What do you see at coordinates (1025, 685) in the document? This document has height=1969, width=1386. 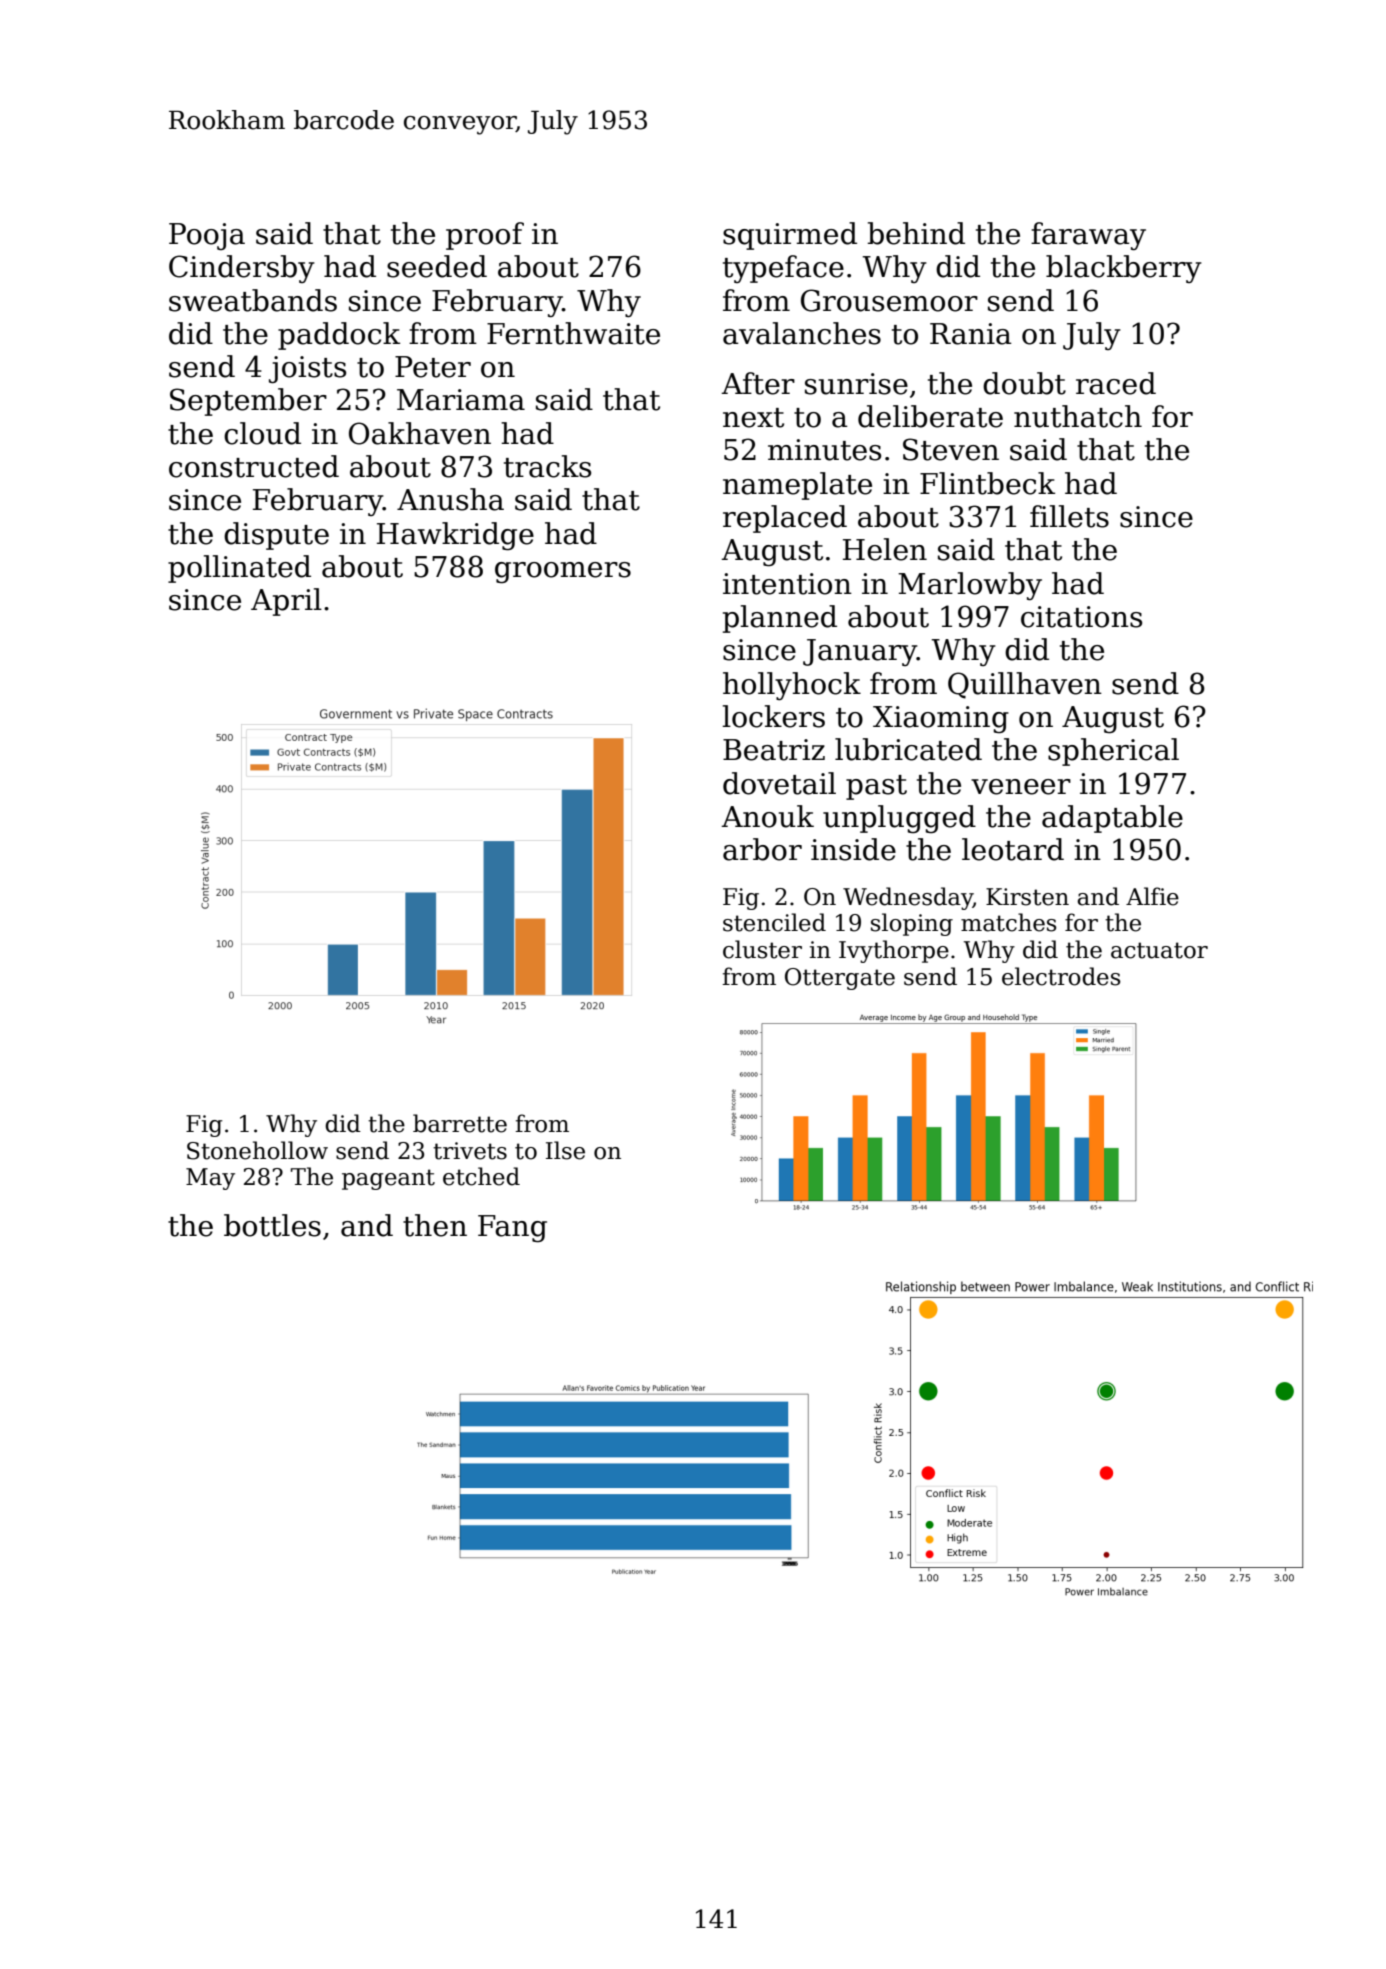 I see `Quillhaven` at bounding box center [1025, 685].
